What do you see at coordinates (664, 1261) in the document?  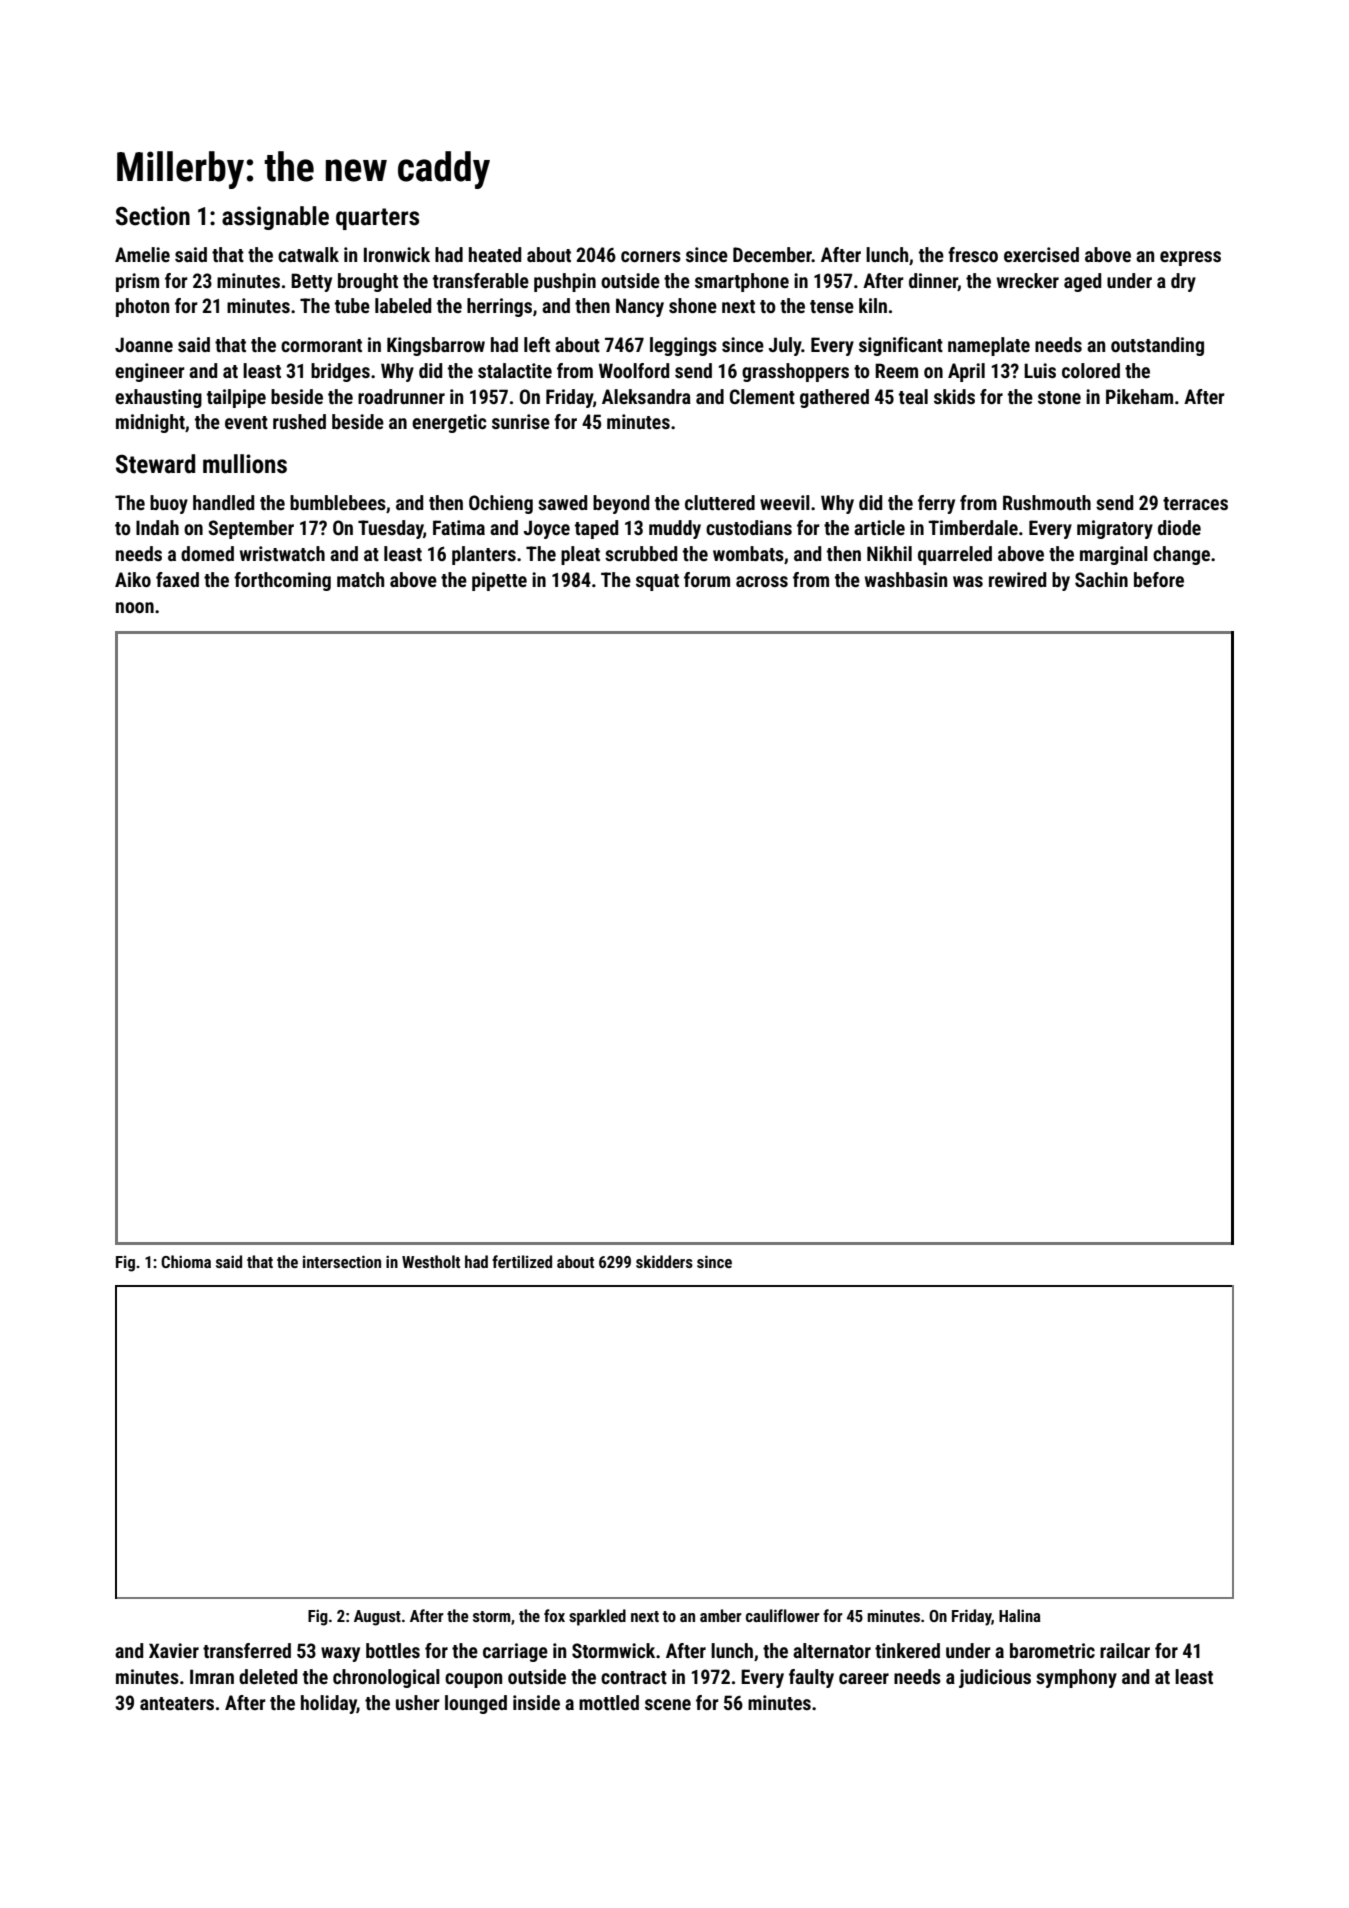 I see `skidders` at bounding box center [664, 1261].
